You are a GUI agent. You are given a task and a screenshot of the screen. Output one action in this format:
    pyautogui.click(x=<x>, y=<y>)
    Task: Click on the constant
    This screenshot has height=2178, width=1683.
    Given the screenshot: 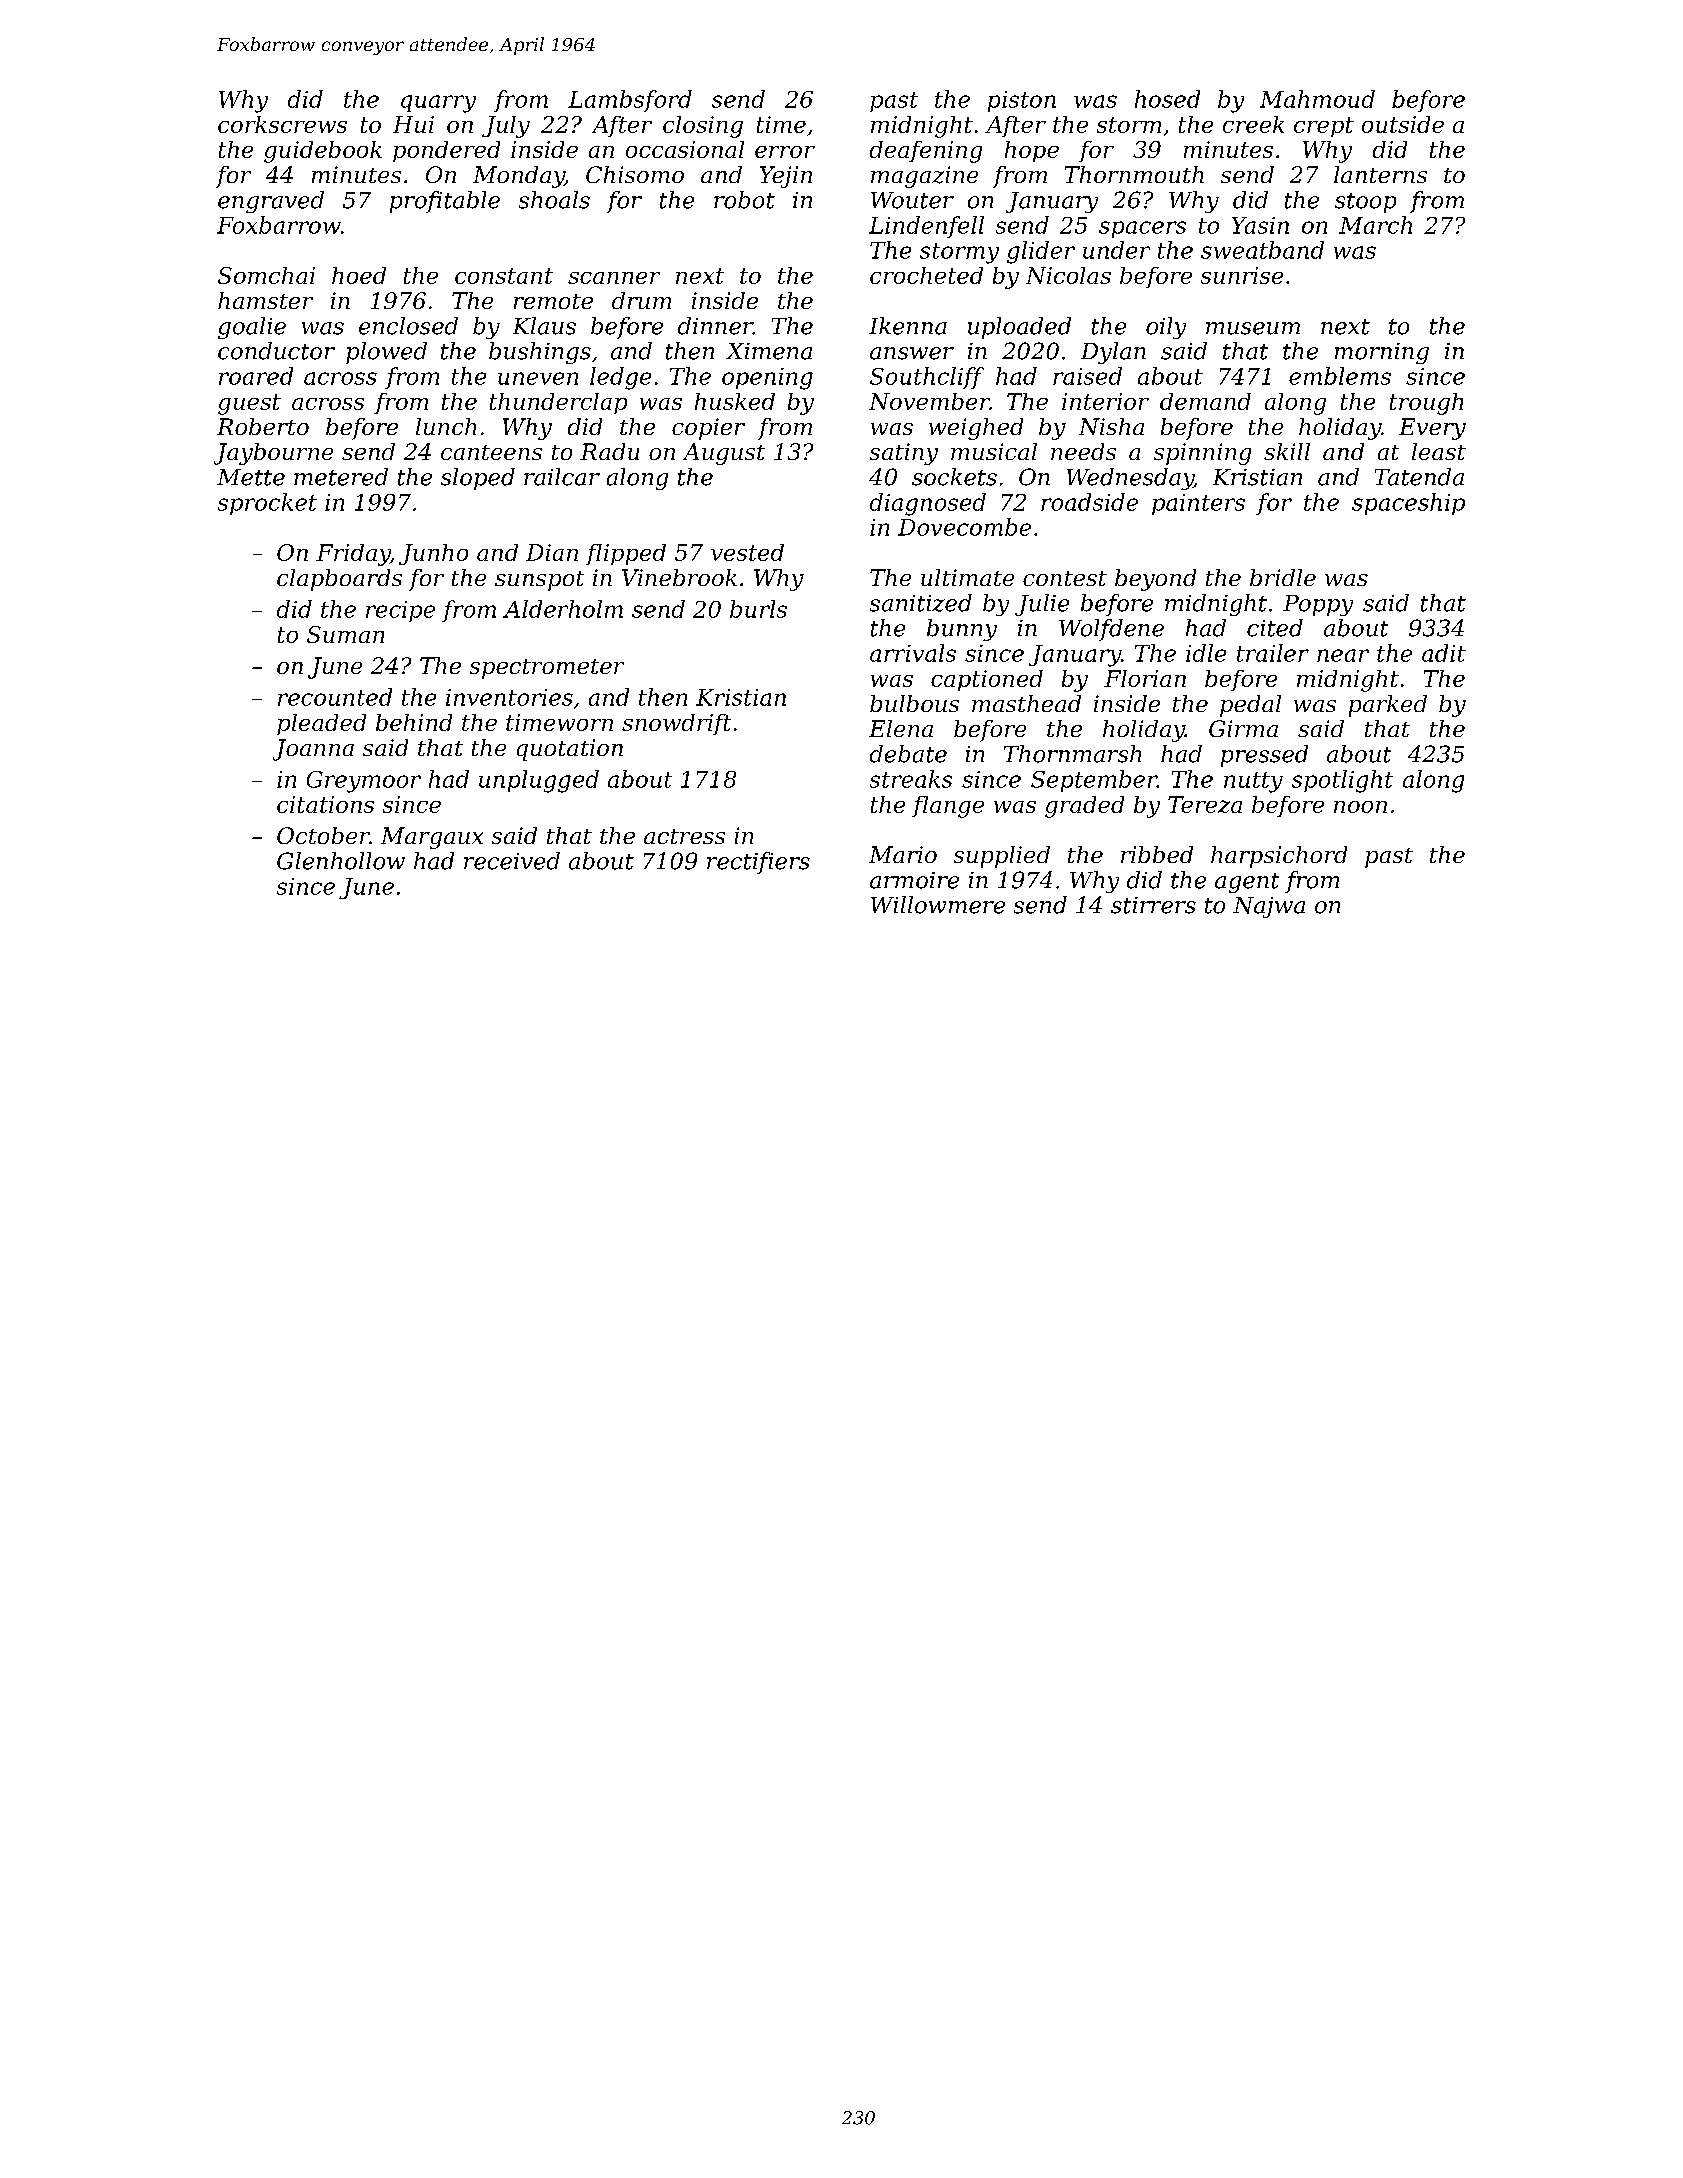 What is the action you would take?
    pyautogui.click(x=504, y=276)
